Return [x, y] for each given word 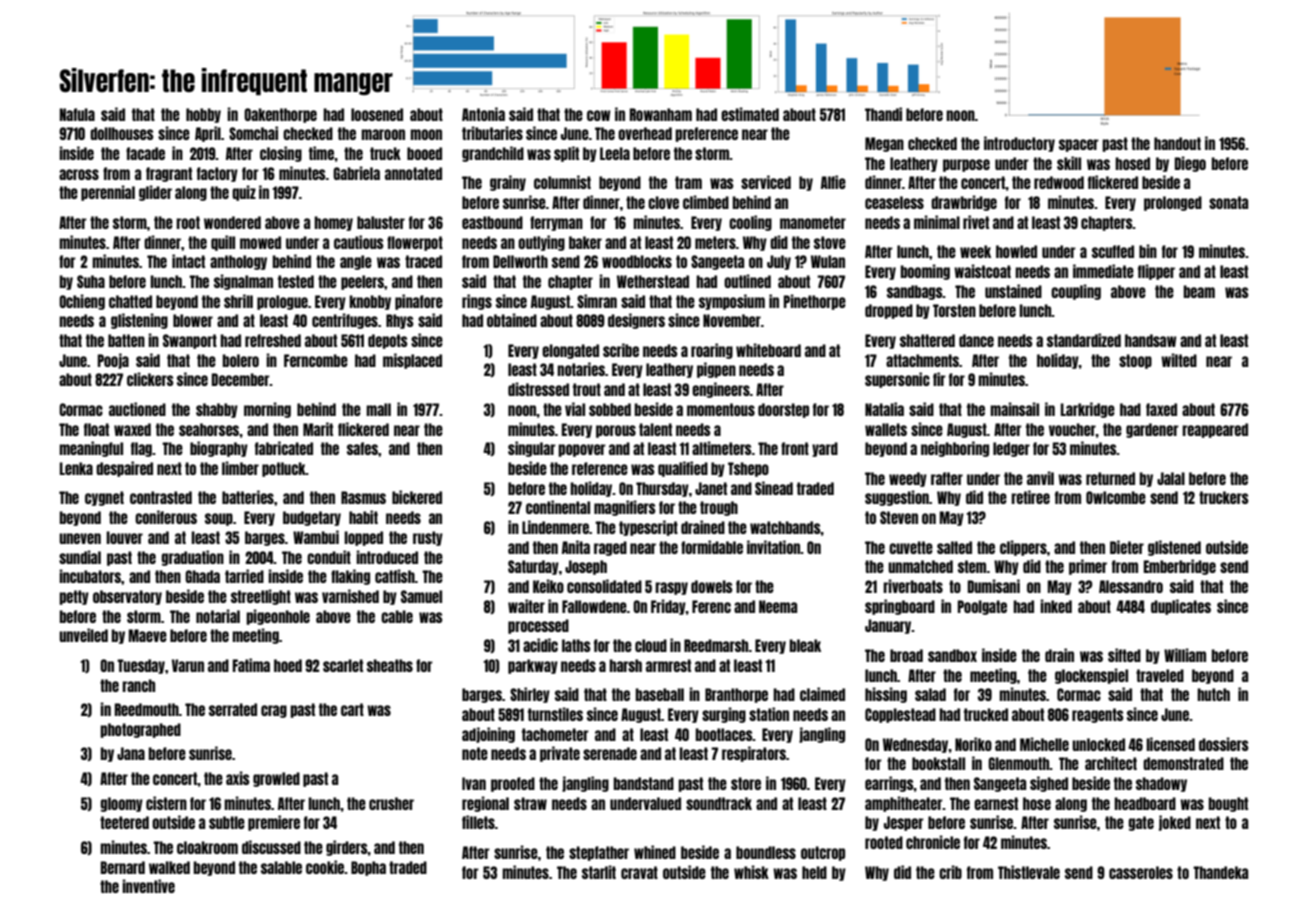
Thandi [883, 114]
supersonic [897, 380]
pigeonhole [278, 617]
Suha [91, 281]
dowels [711, 586]
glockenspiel [1091, 676]
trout [587, 389]
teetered [124, 822]
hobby [203, 115]
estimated [750, 114]
